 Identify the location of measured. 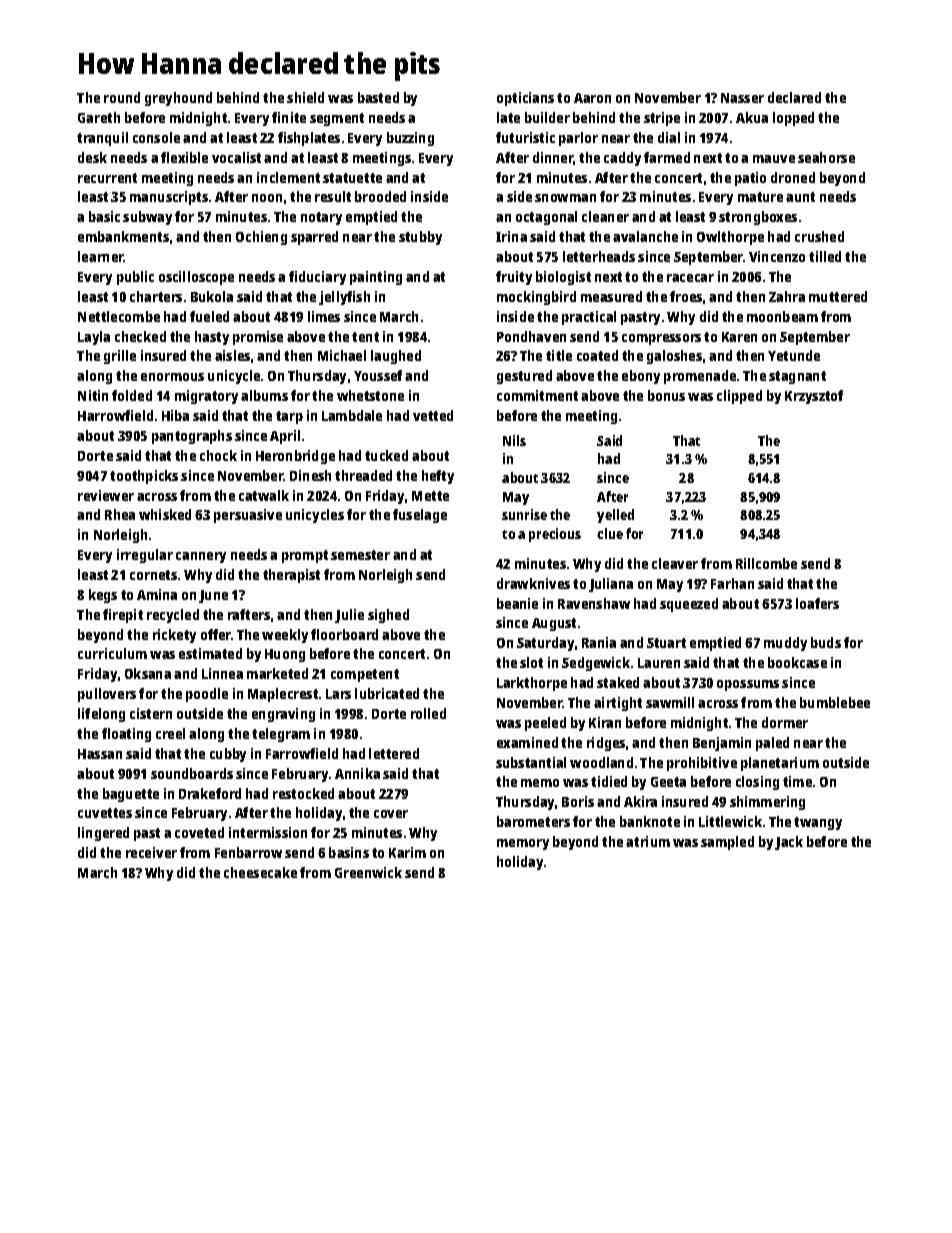
(611, 296).
